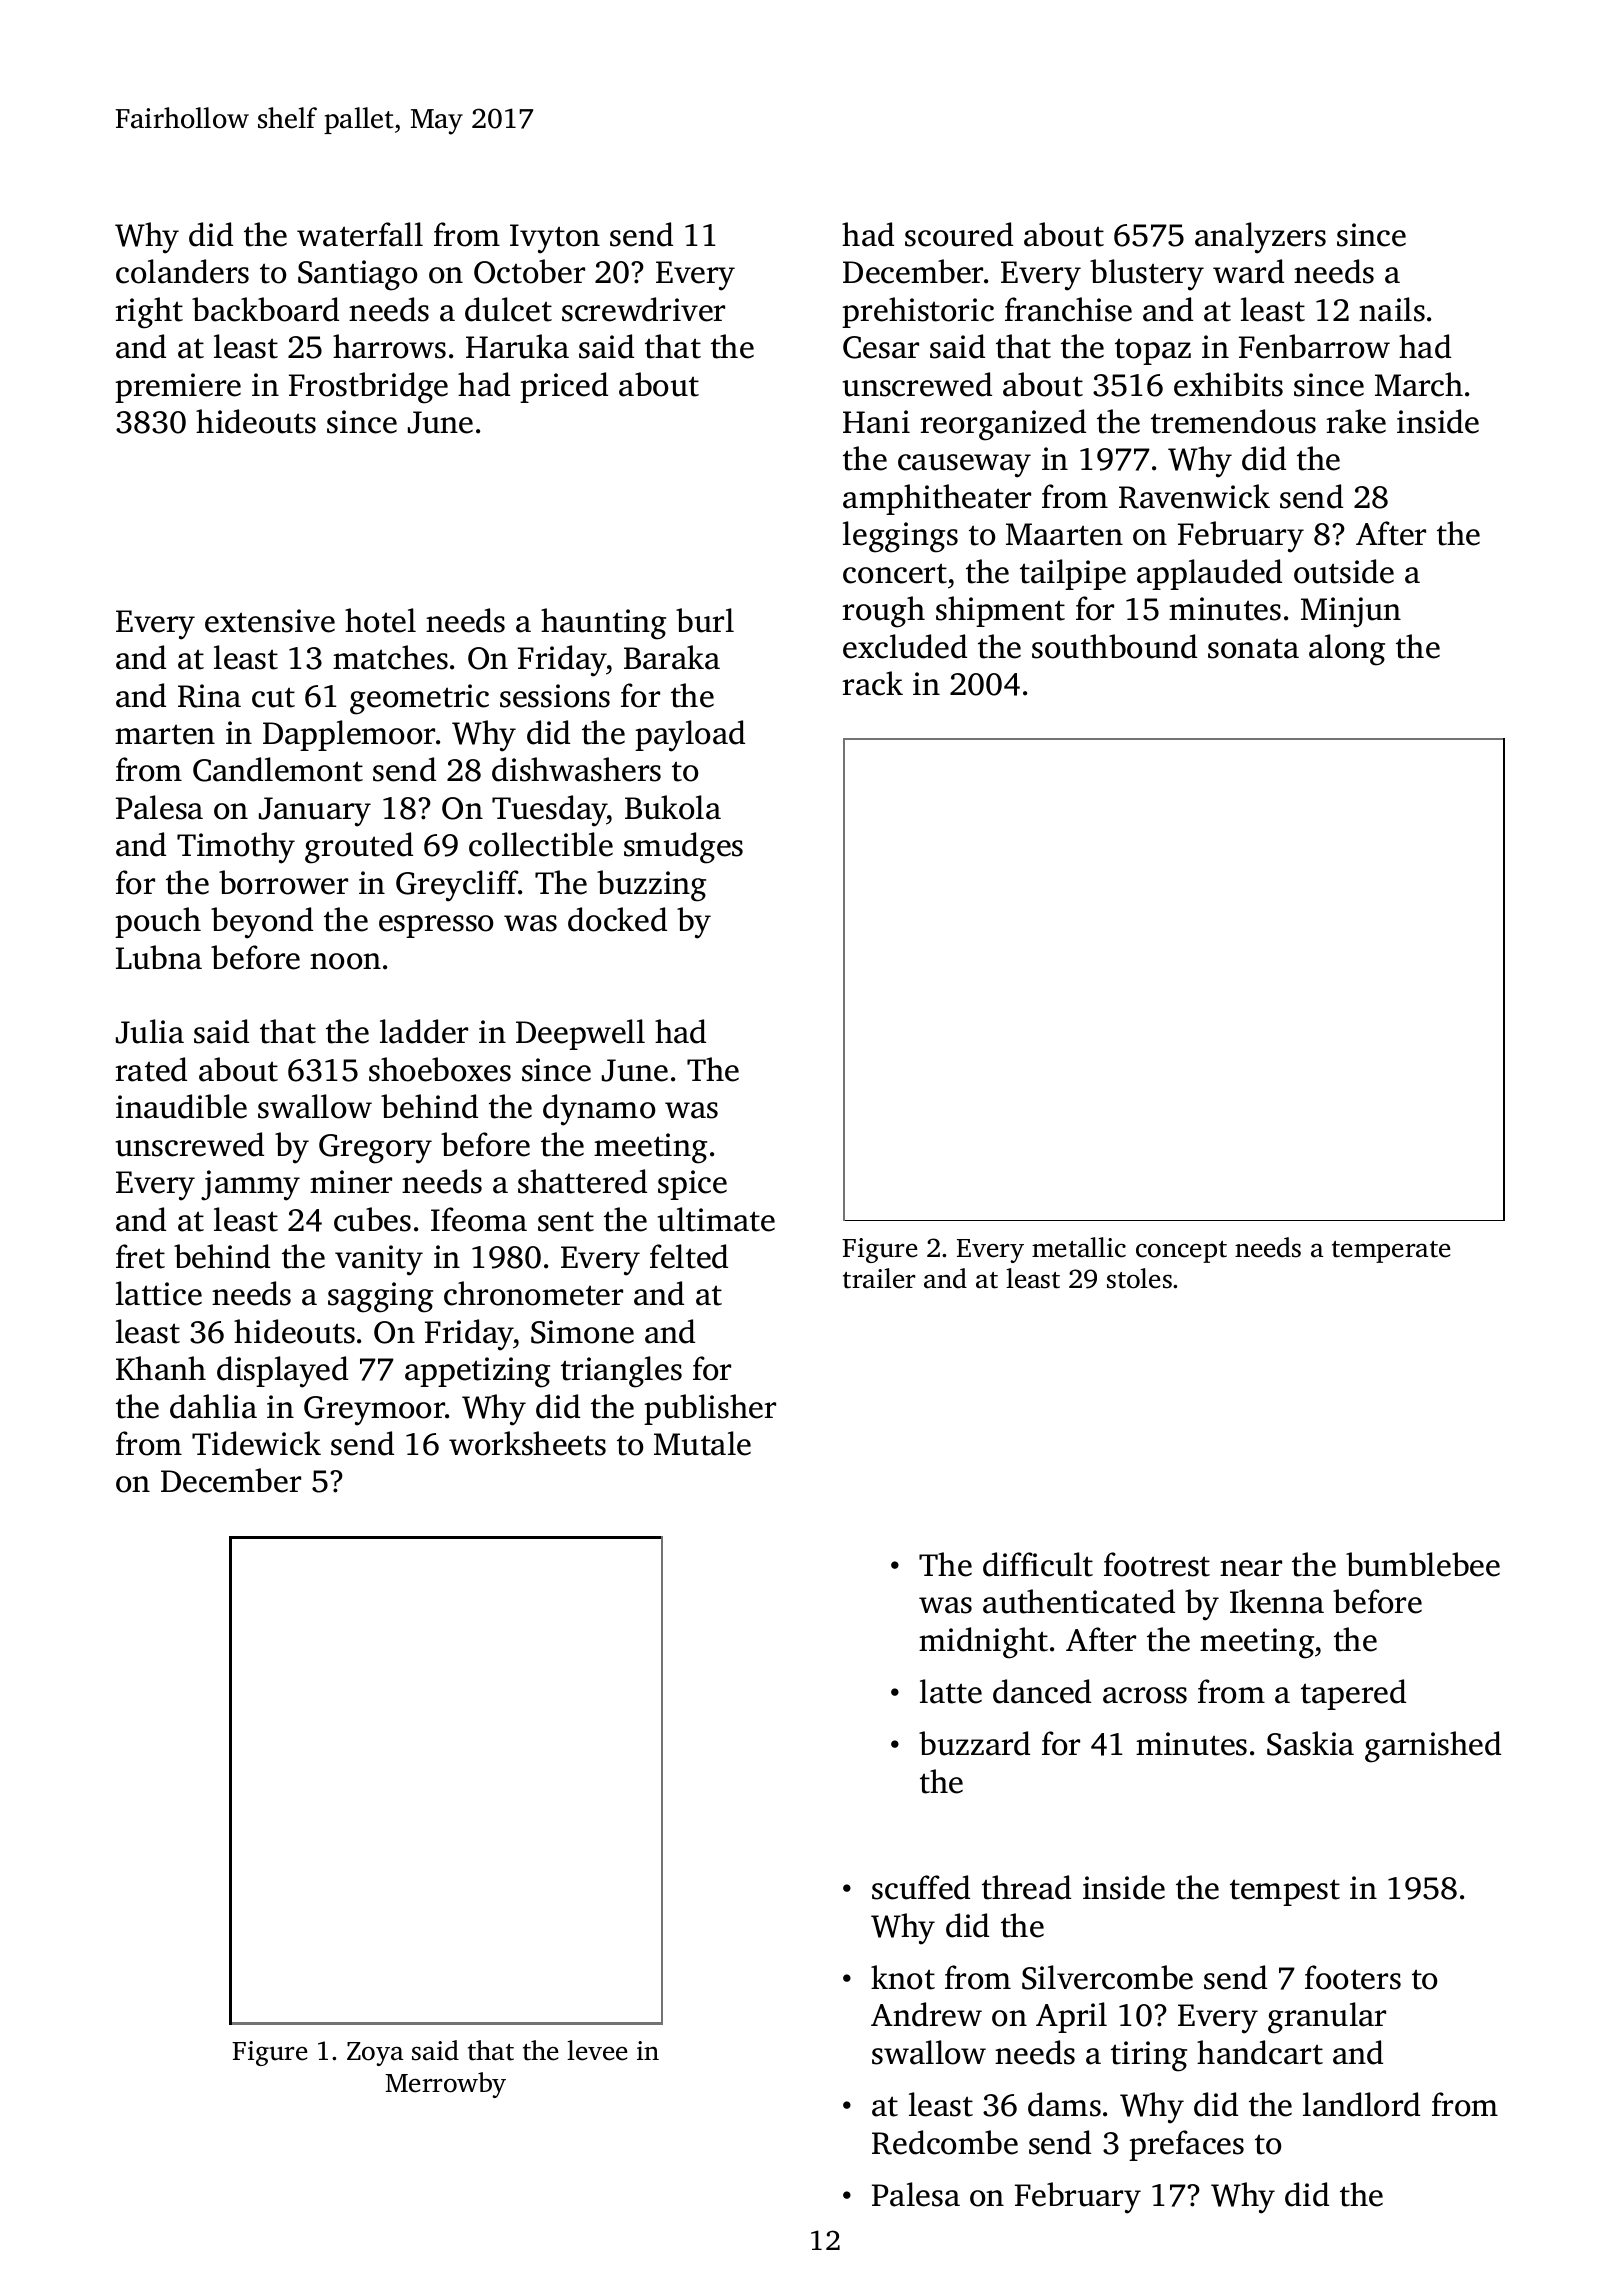 Image resolution: width=1620 pixels, height=2292 pixels. What do you see at coordinates (1419, 384) in the document?
I see `March` at bounding box center [1419, 384].
